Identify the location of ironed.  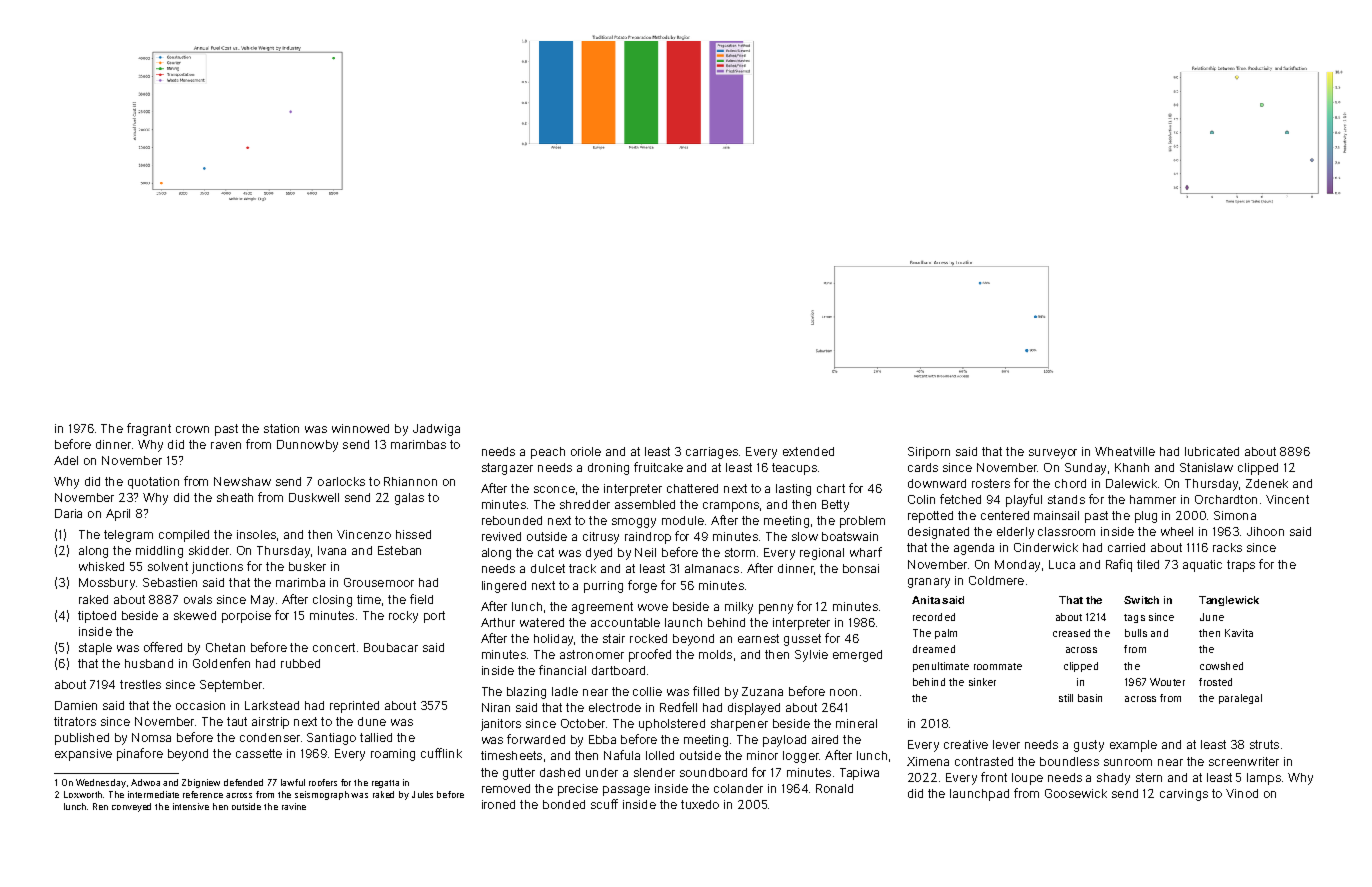
(498, 804).
